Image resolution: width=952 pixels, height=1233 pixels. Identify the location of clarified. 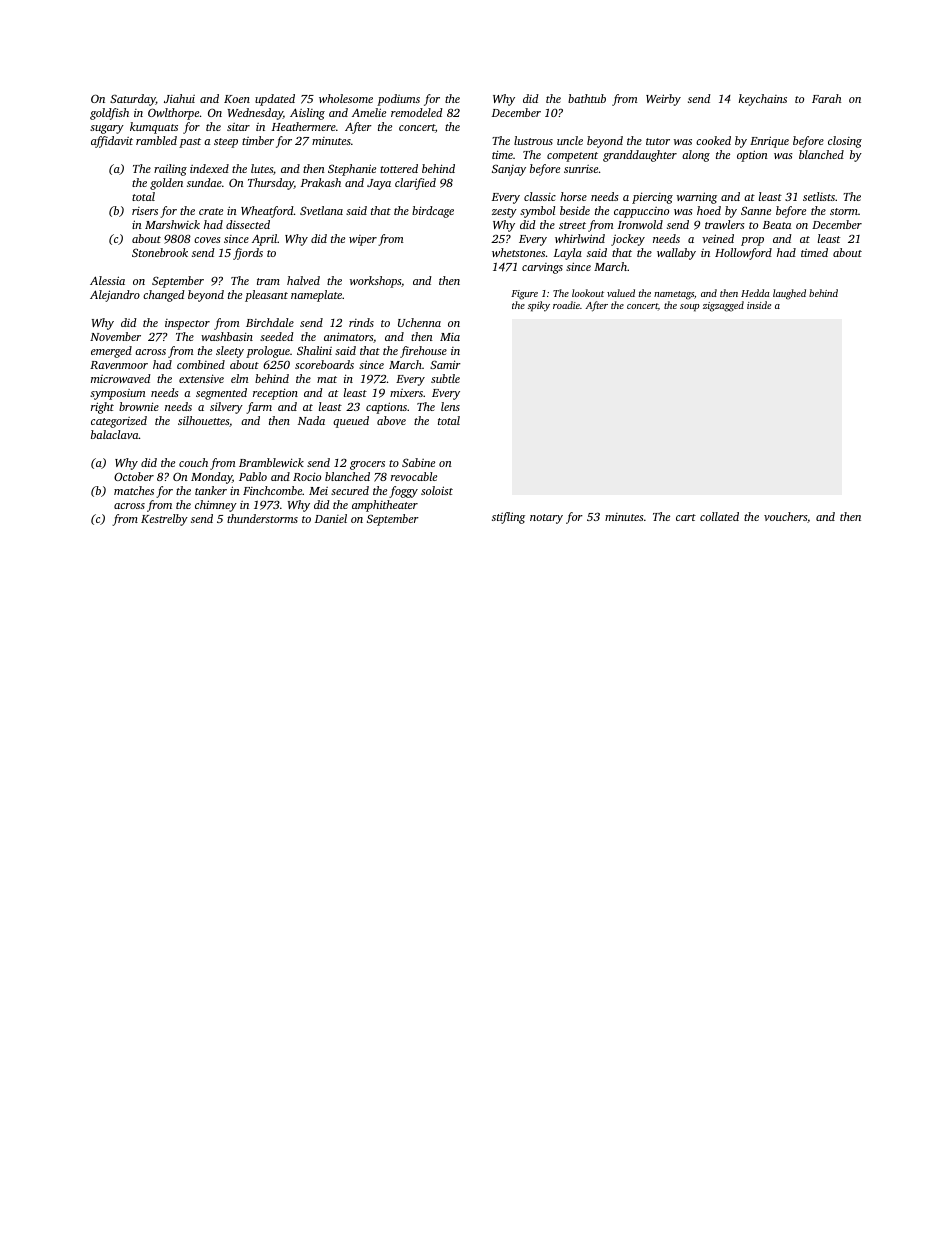
(415, 184).
